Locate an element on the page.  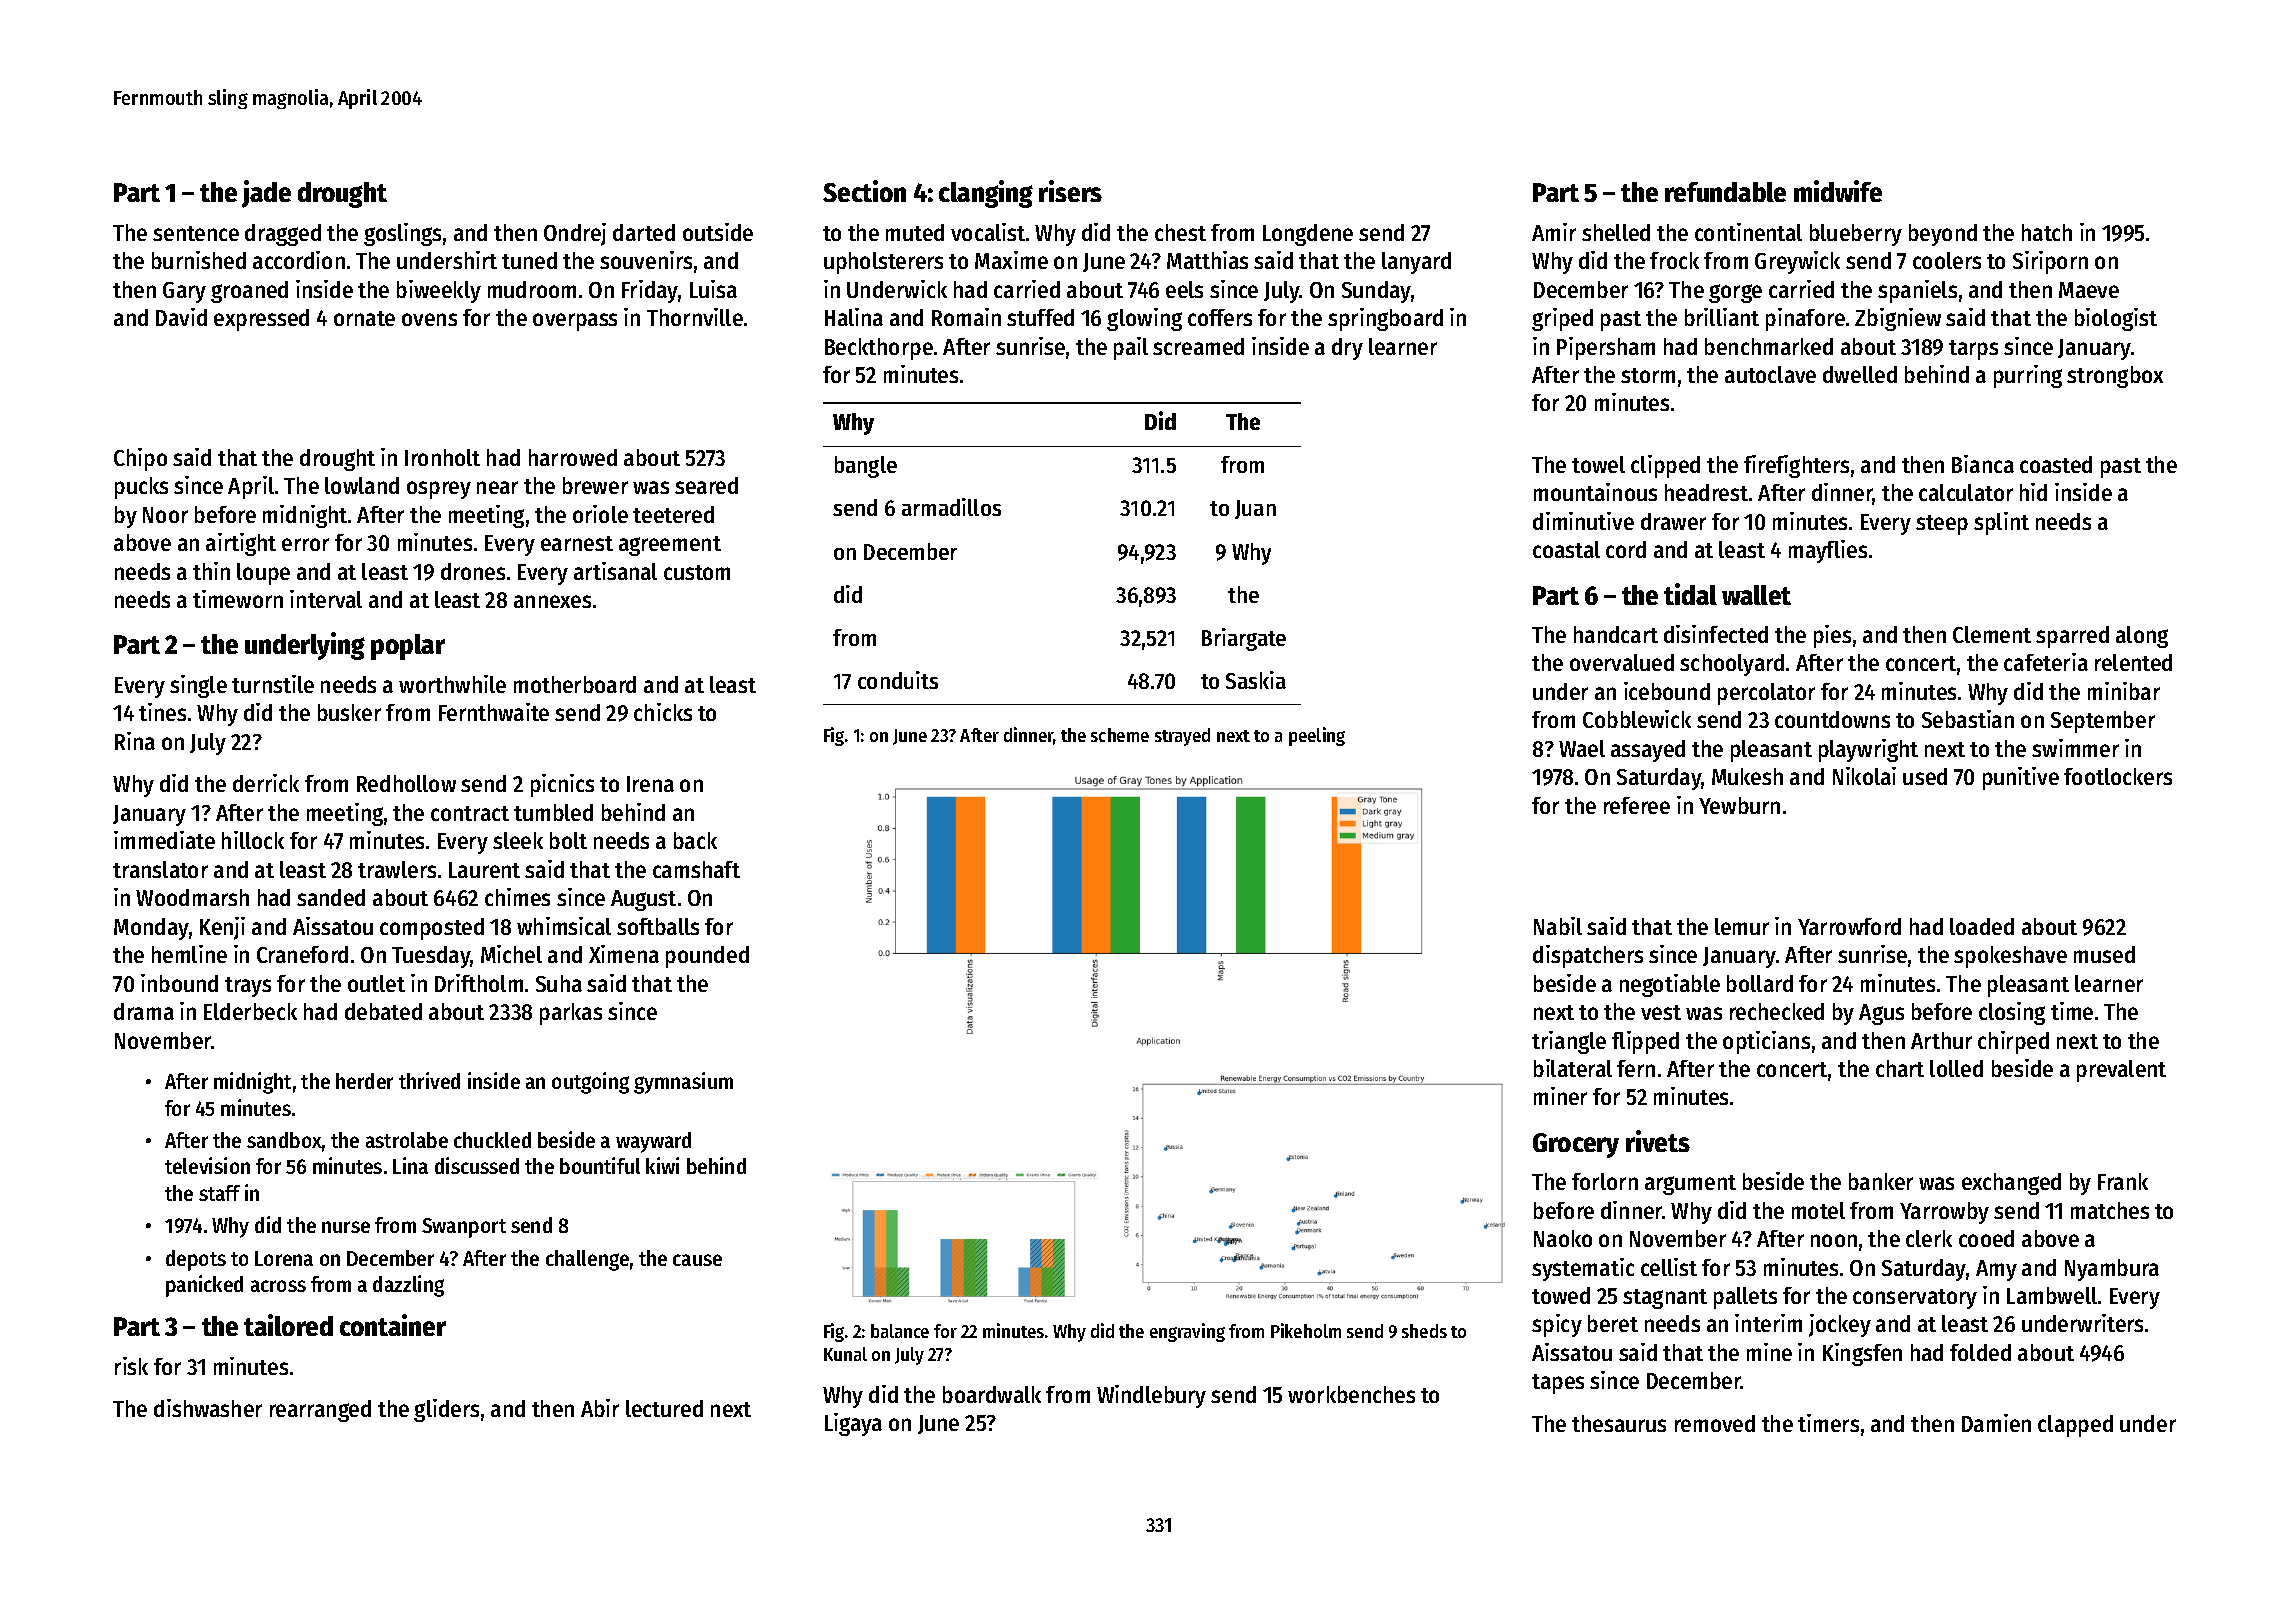
Romain is located at coordinates (966, 317).
